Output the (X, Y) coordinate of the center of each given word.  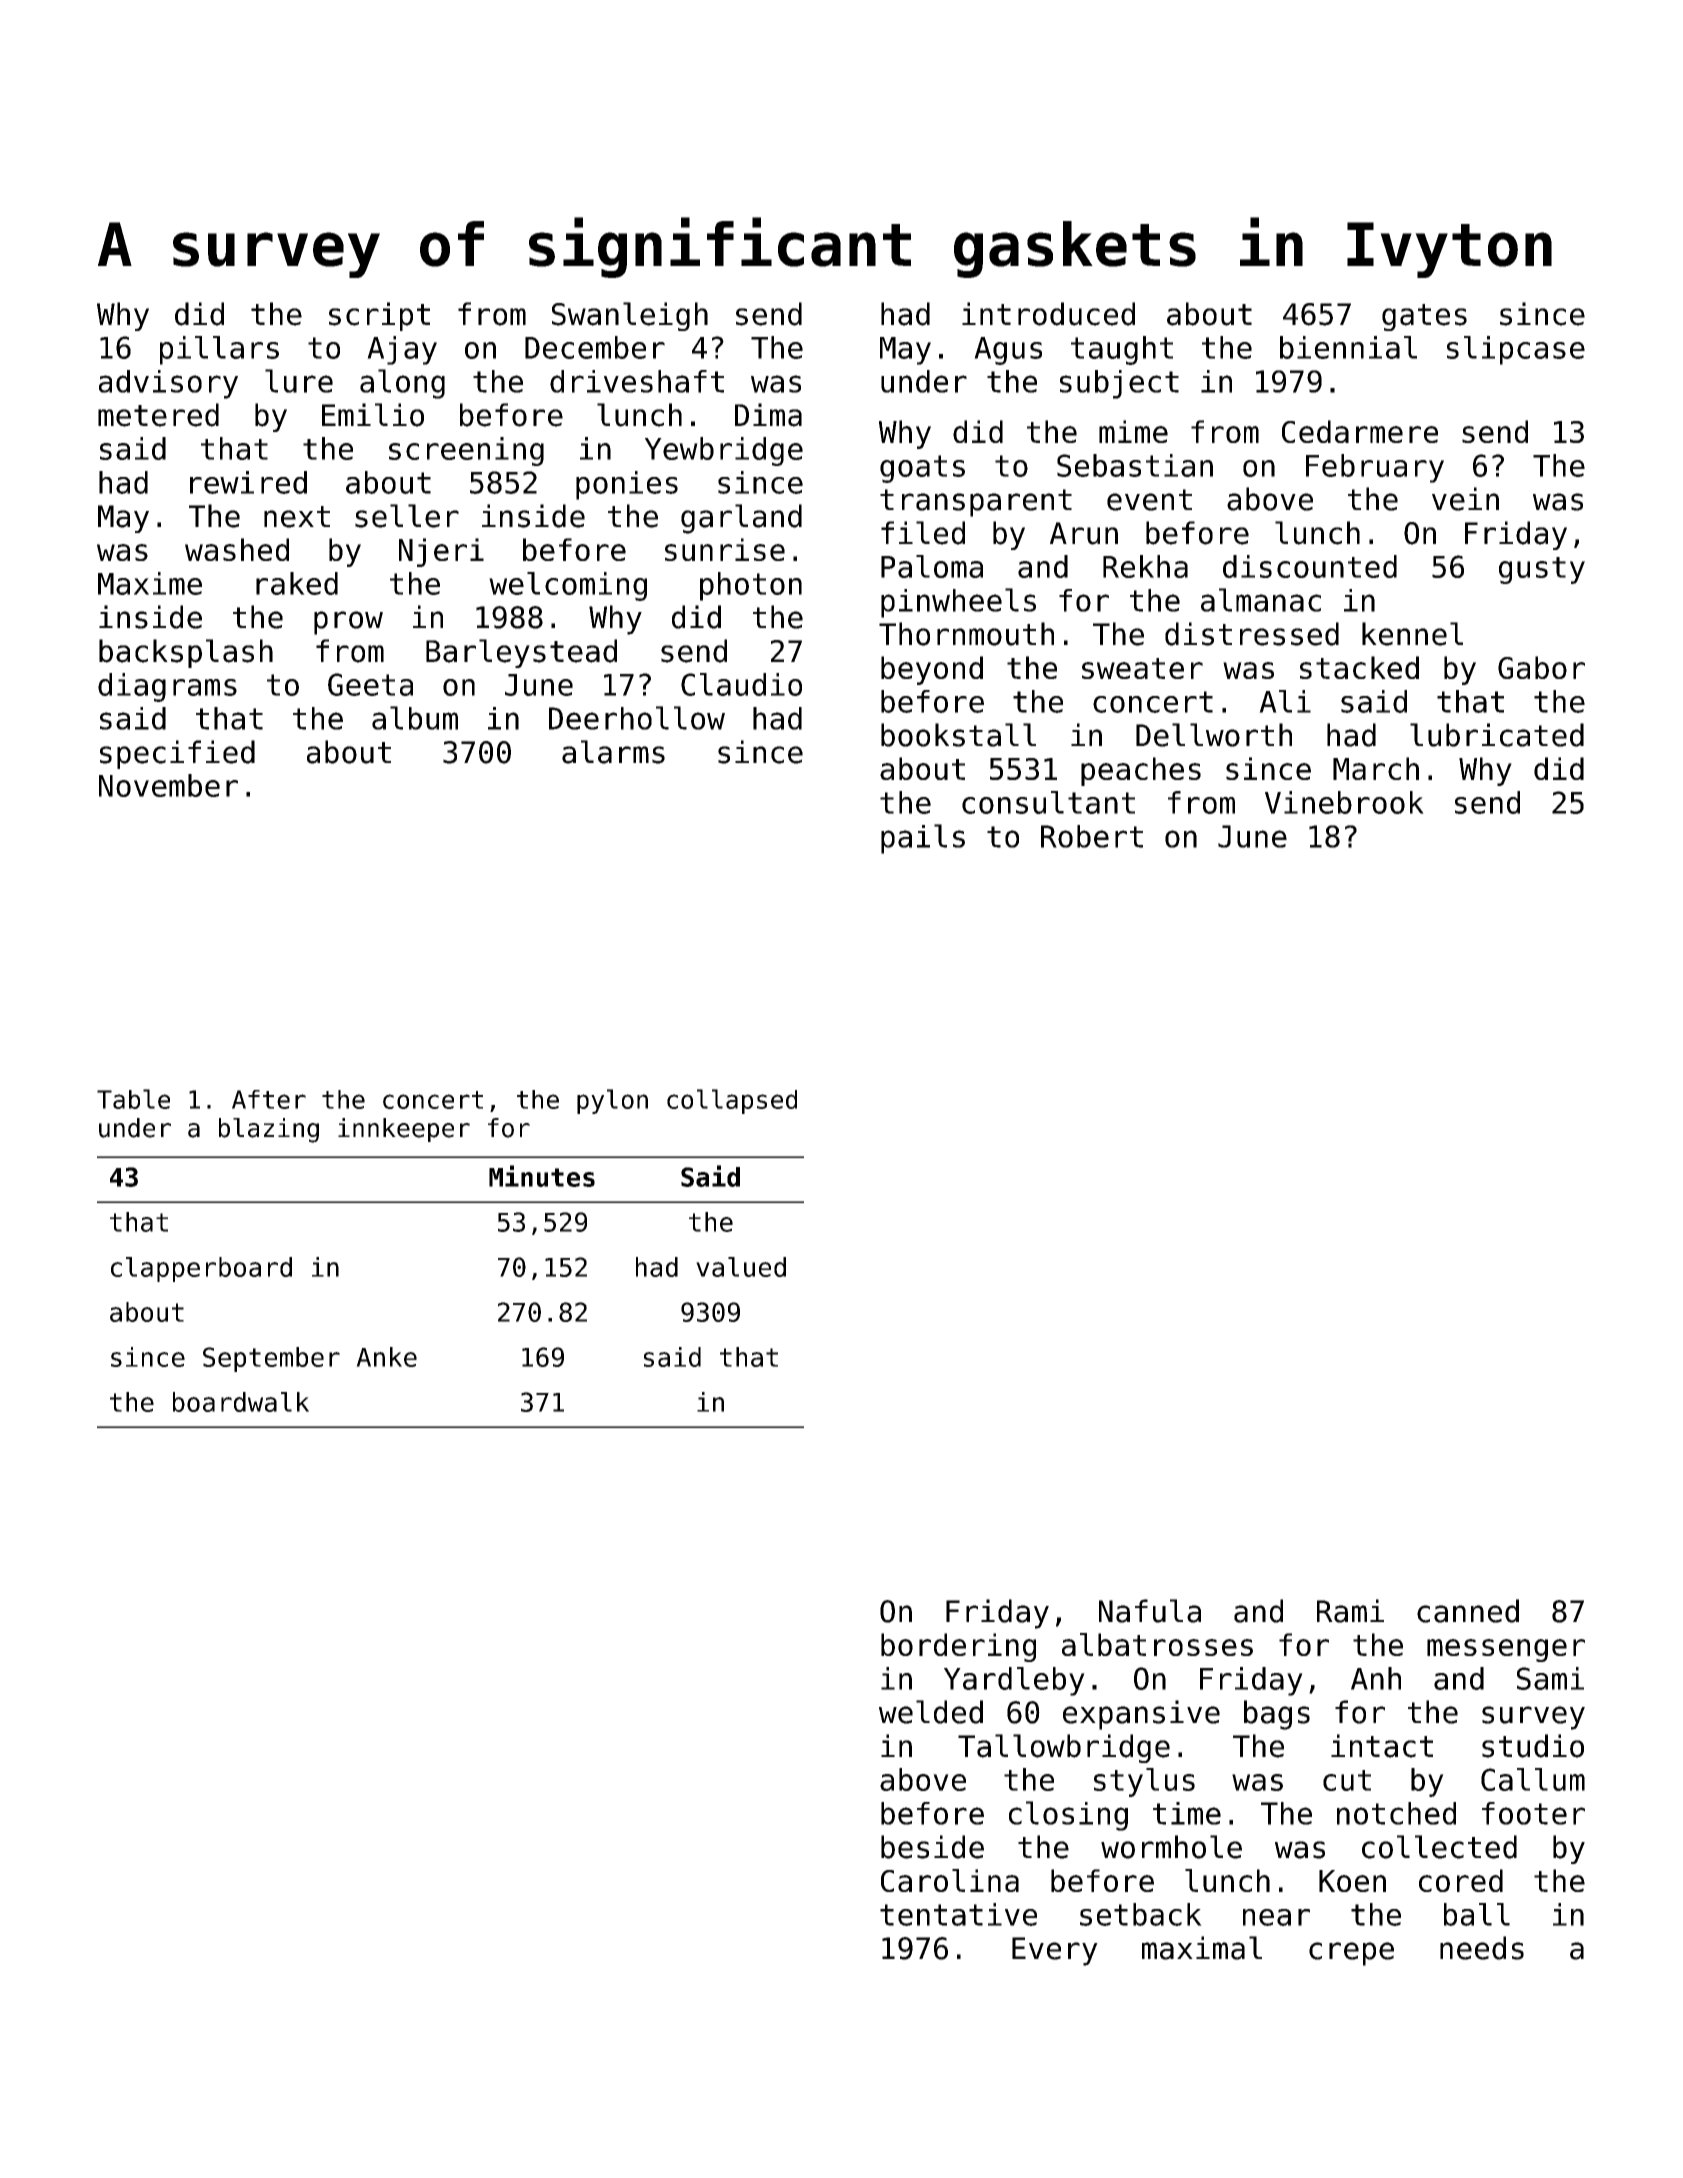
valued (741, 1267)
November (168, 785)
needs (1482, 1948)
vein (1465, 499)
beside (932, 1847)
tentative (958, 1914)
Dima (768, 415)
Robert (1092, 836)
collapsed (732, 1101)
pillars (219, 350)
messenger (1506, 1650)
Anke (386, 1357)
